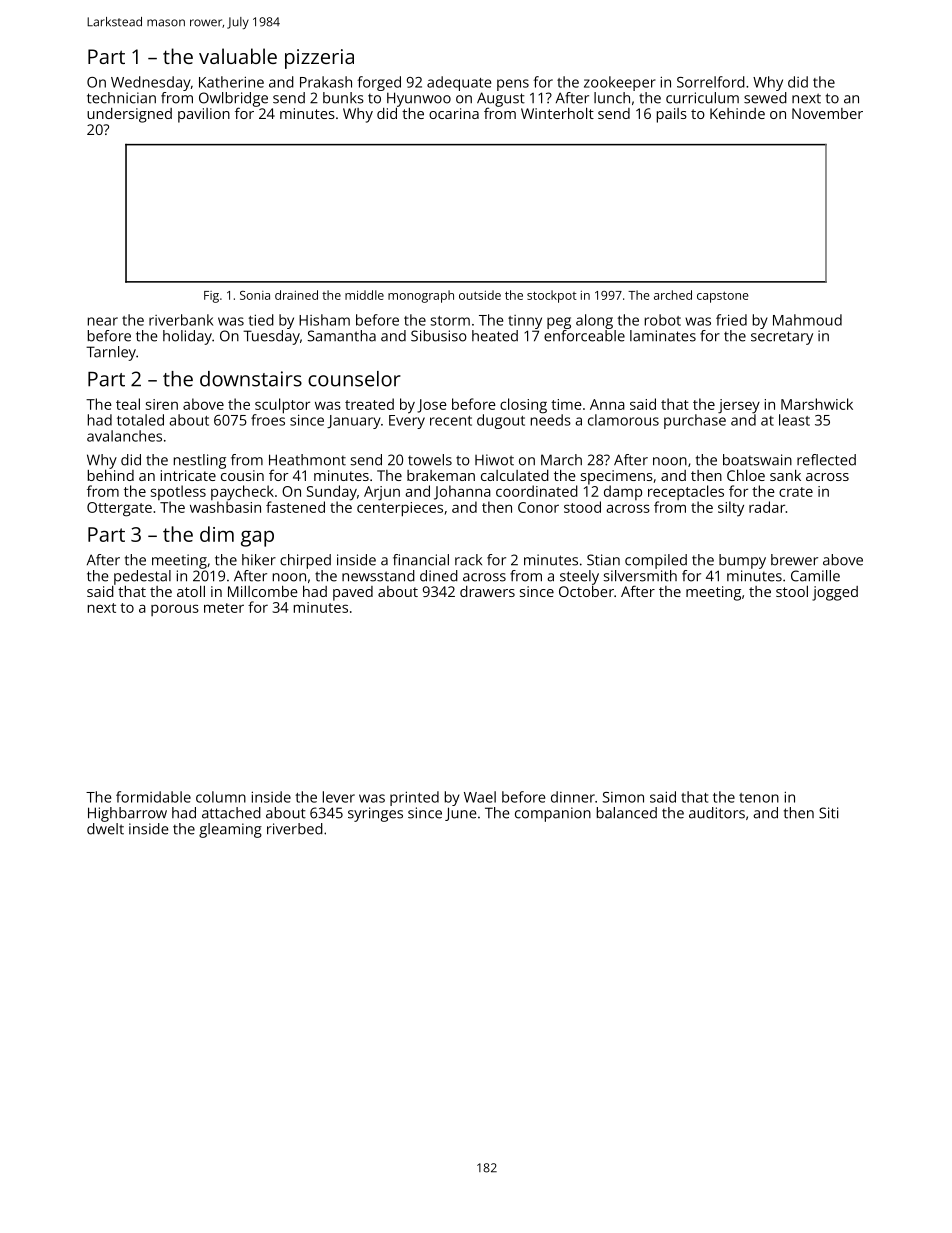 This image has height=1233, width=952. What do you see at coordinates (354, 379) in the image?
I see `counselor` at bounding box center [354, 379].
